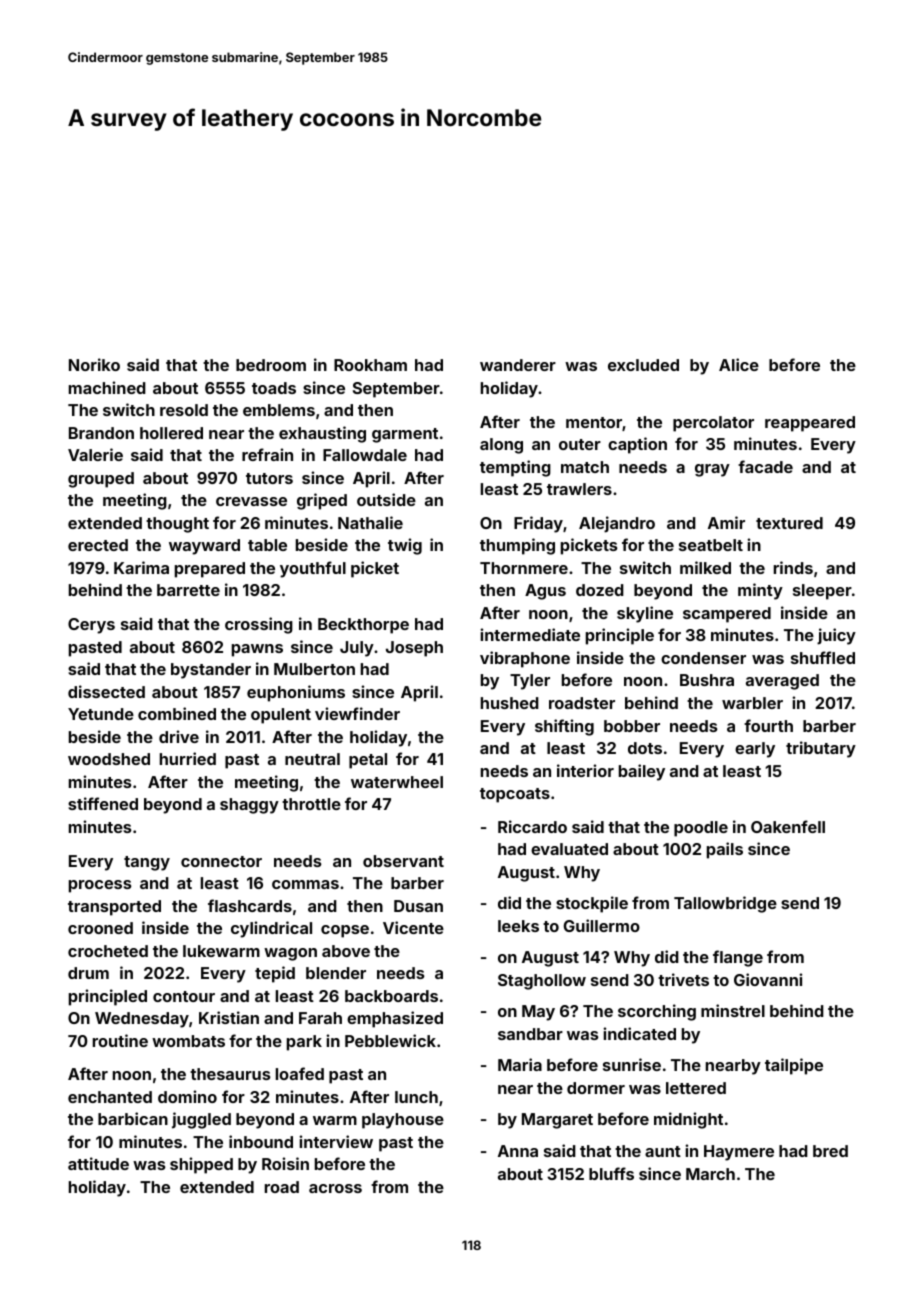  I want to click on lettered, so click(696, 1088).
